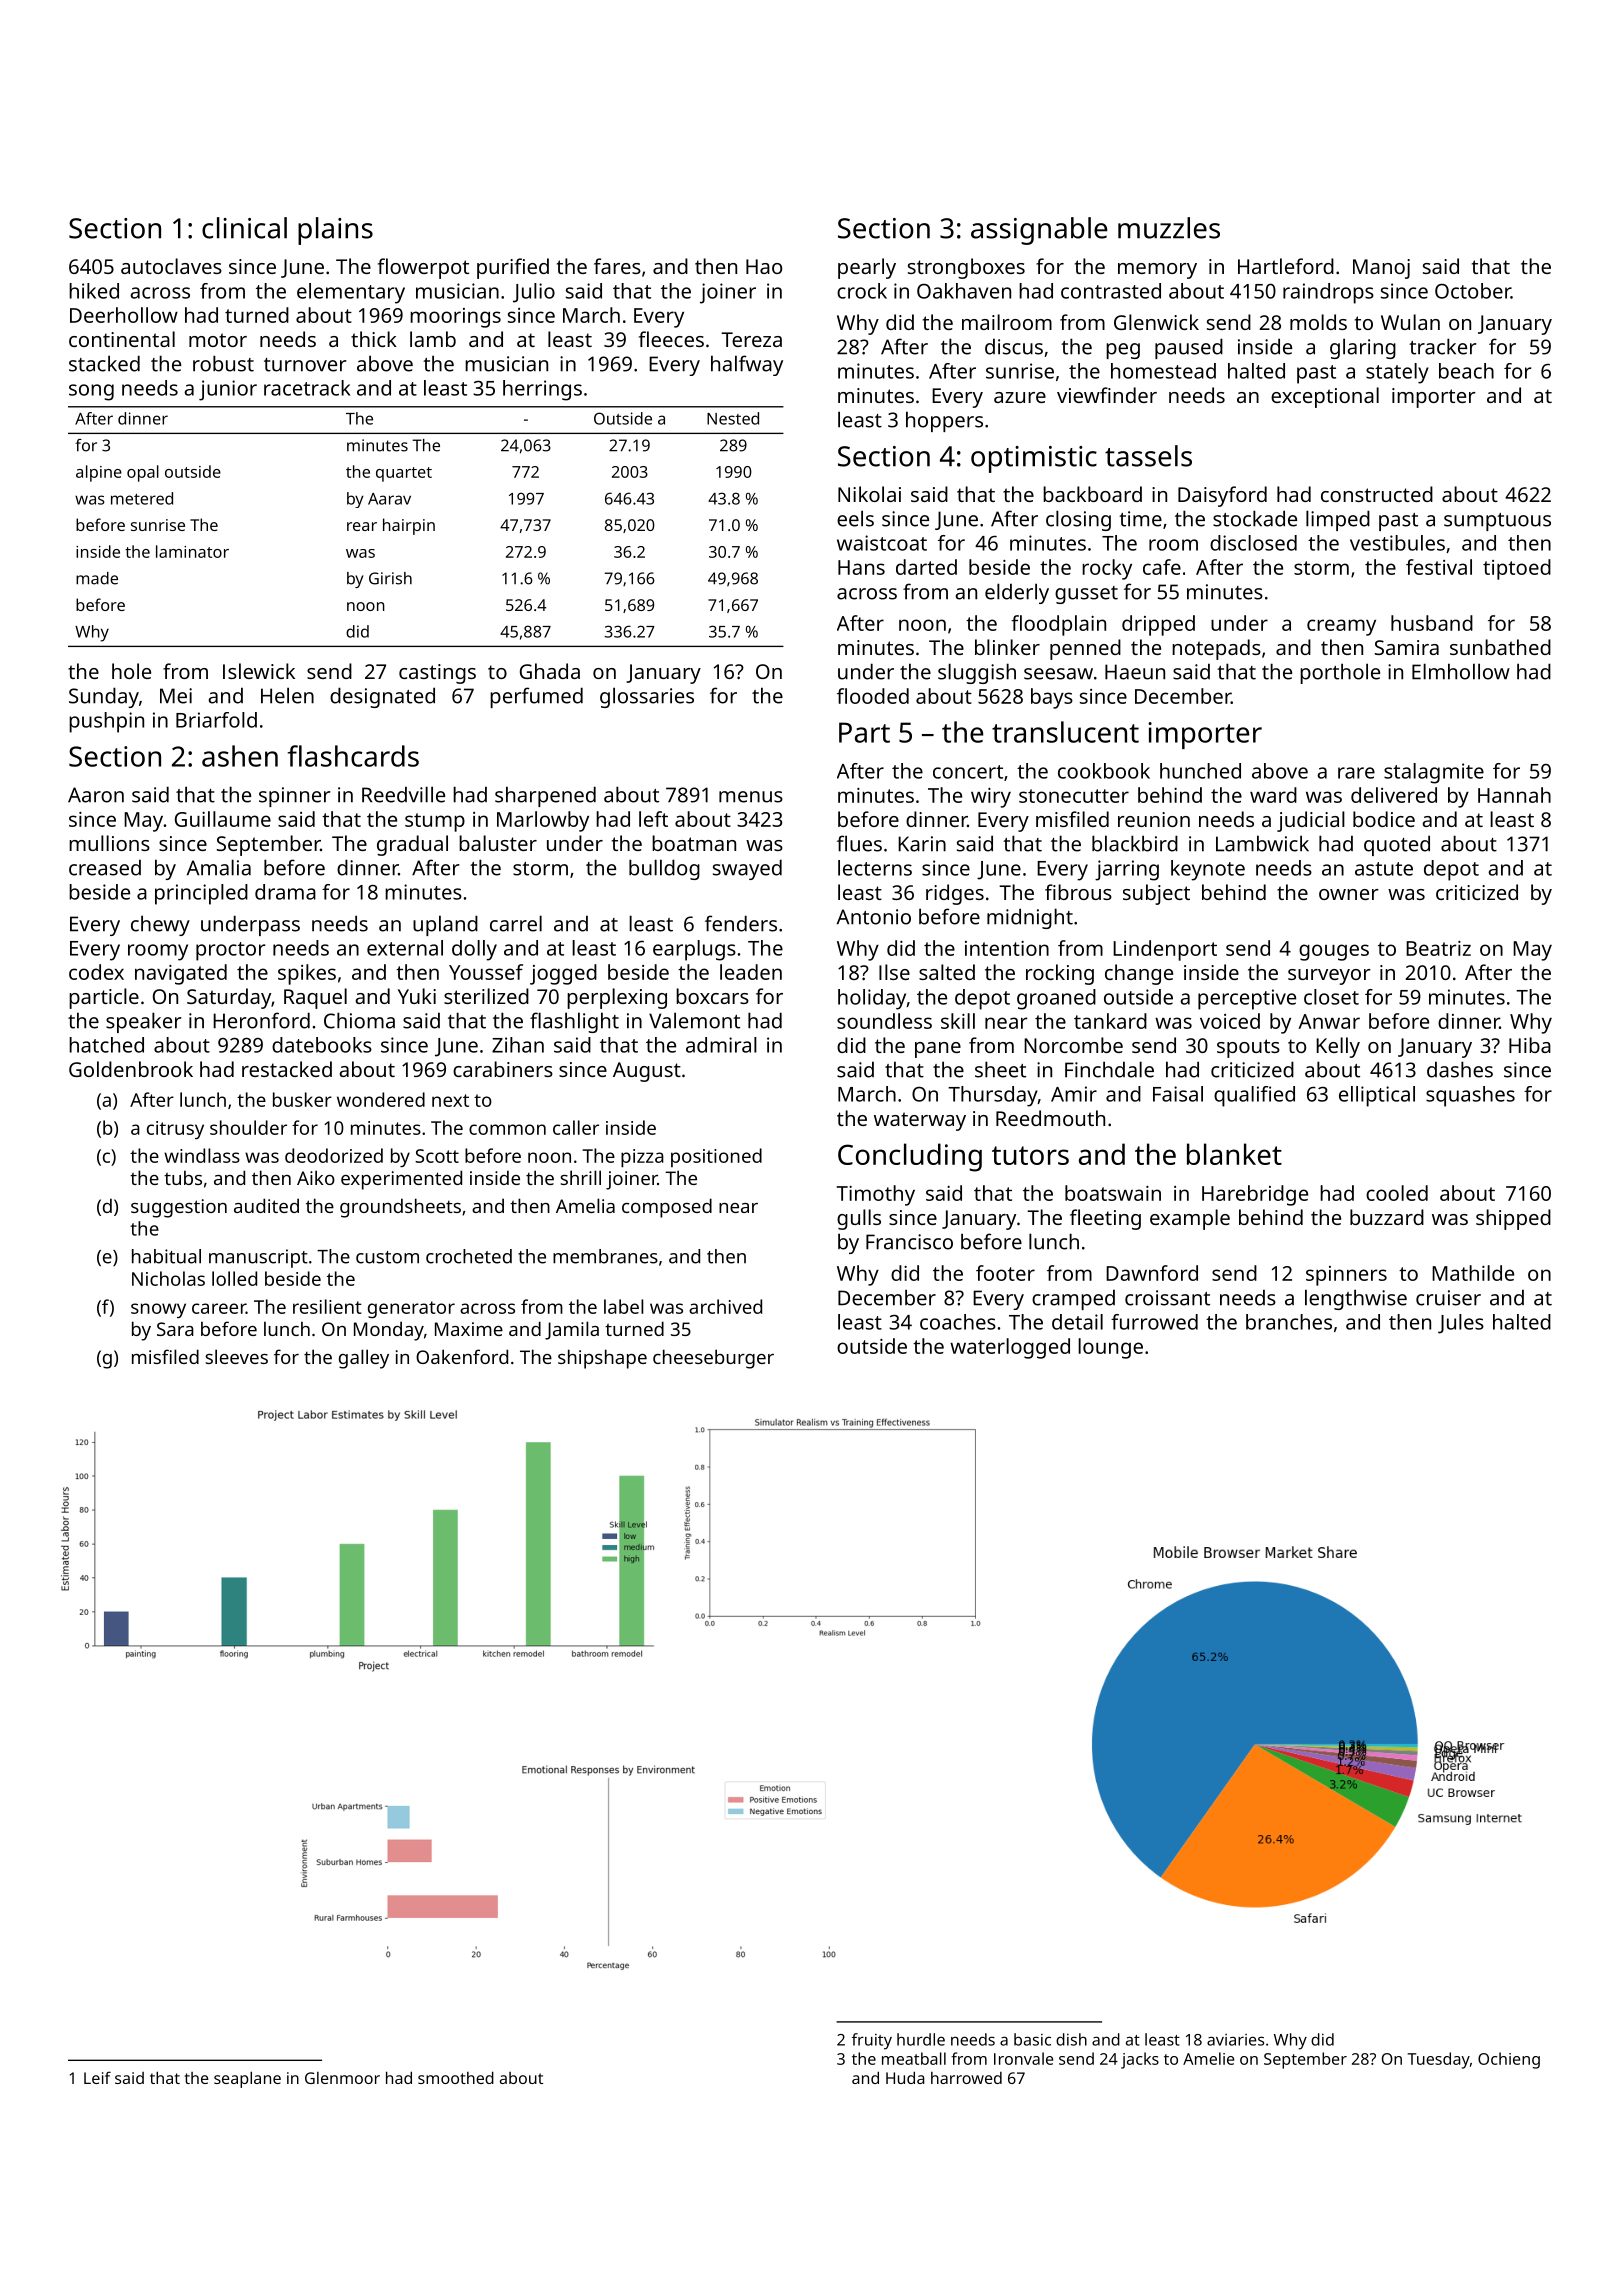  Describe the element at coordinates (905, 2077) in the document. I see `Huda` at that location.
